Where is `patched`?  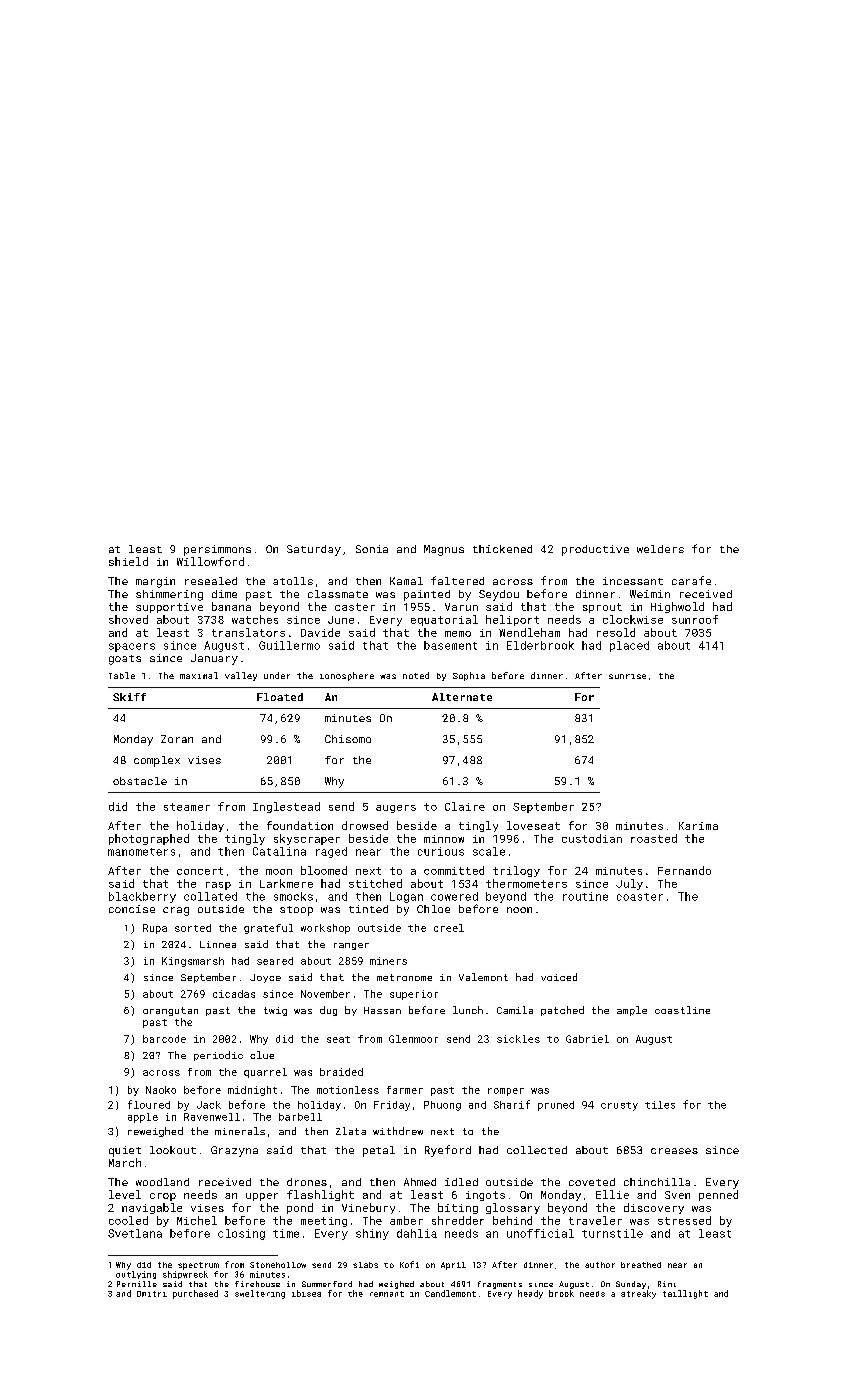 patched is located at coordinates (562, 1011).
